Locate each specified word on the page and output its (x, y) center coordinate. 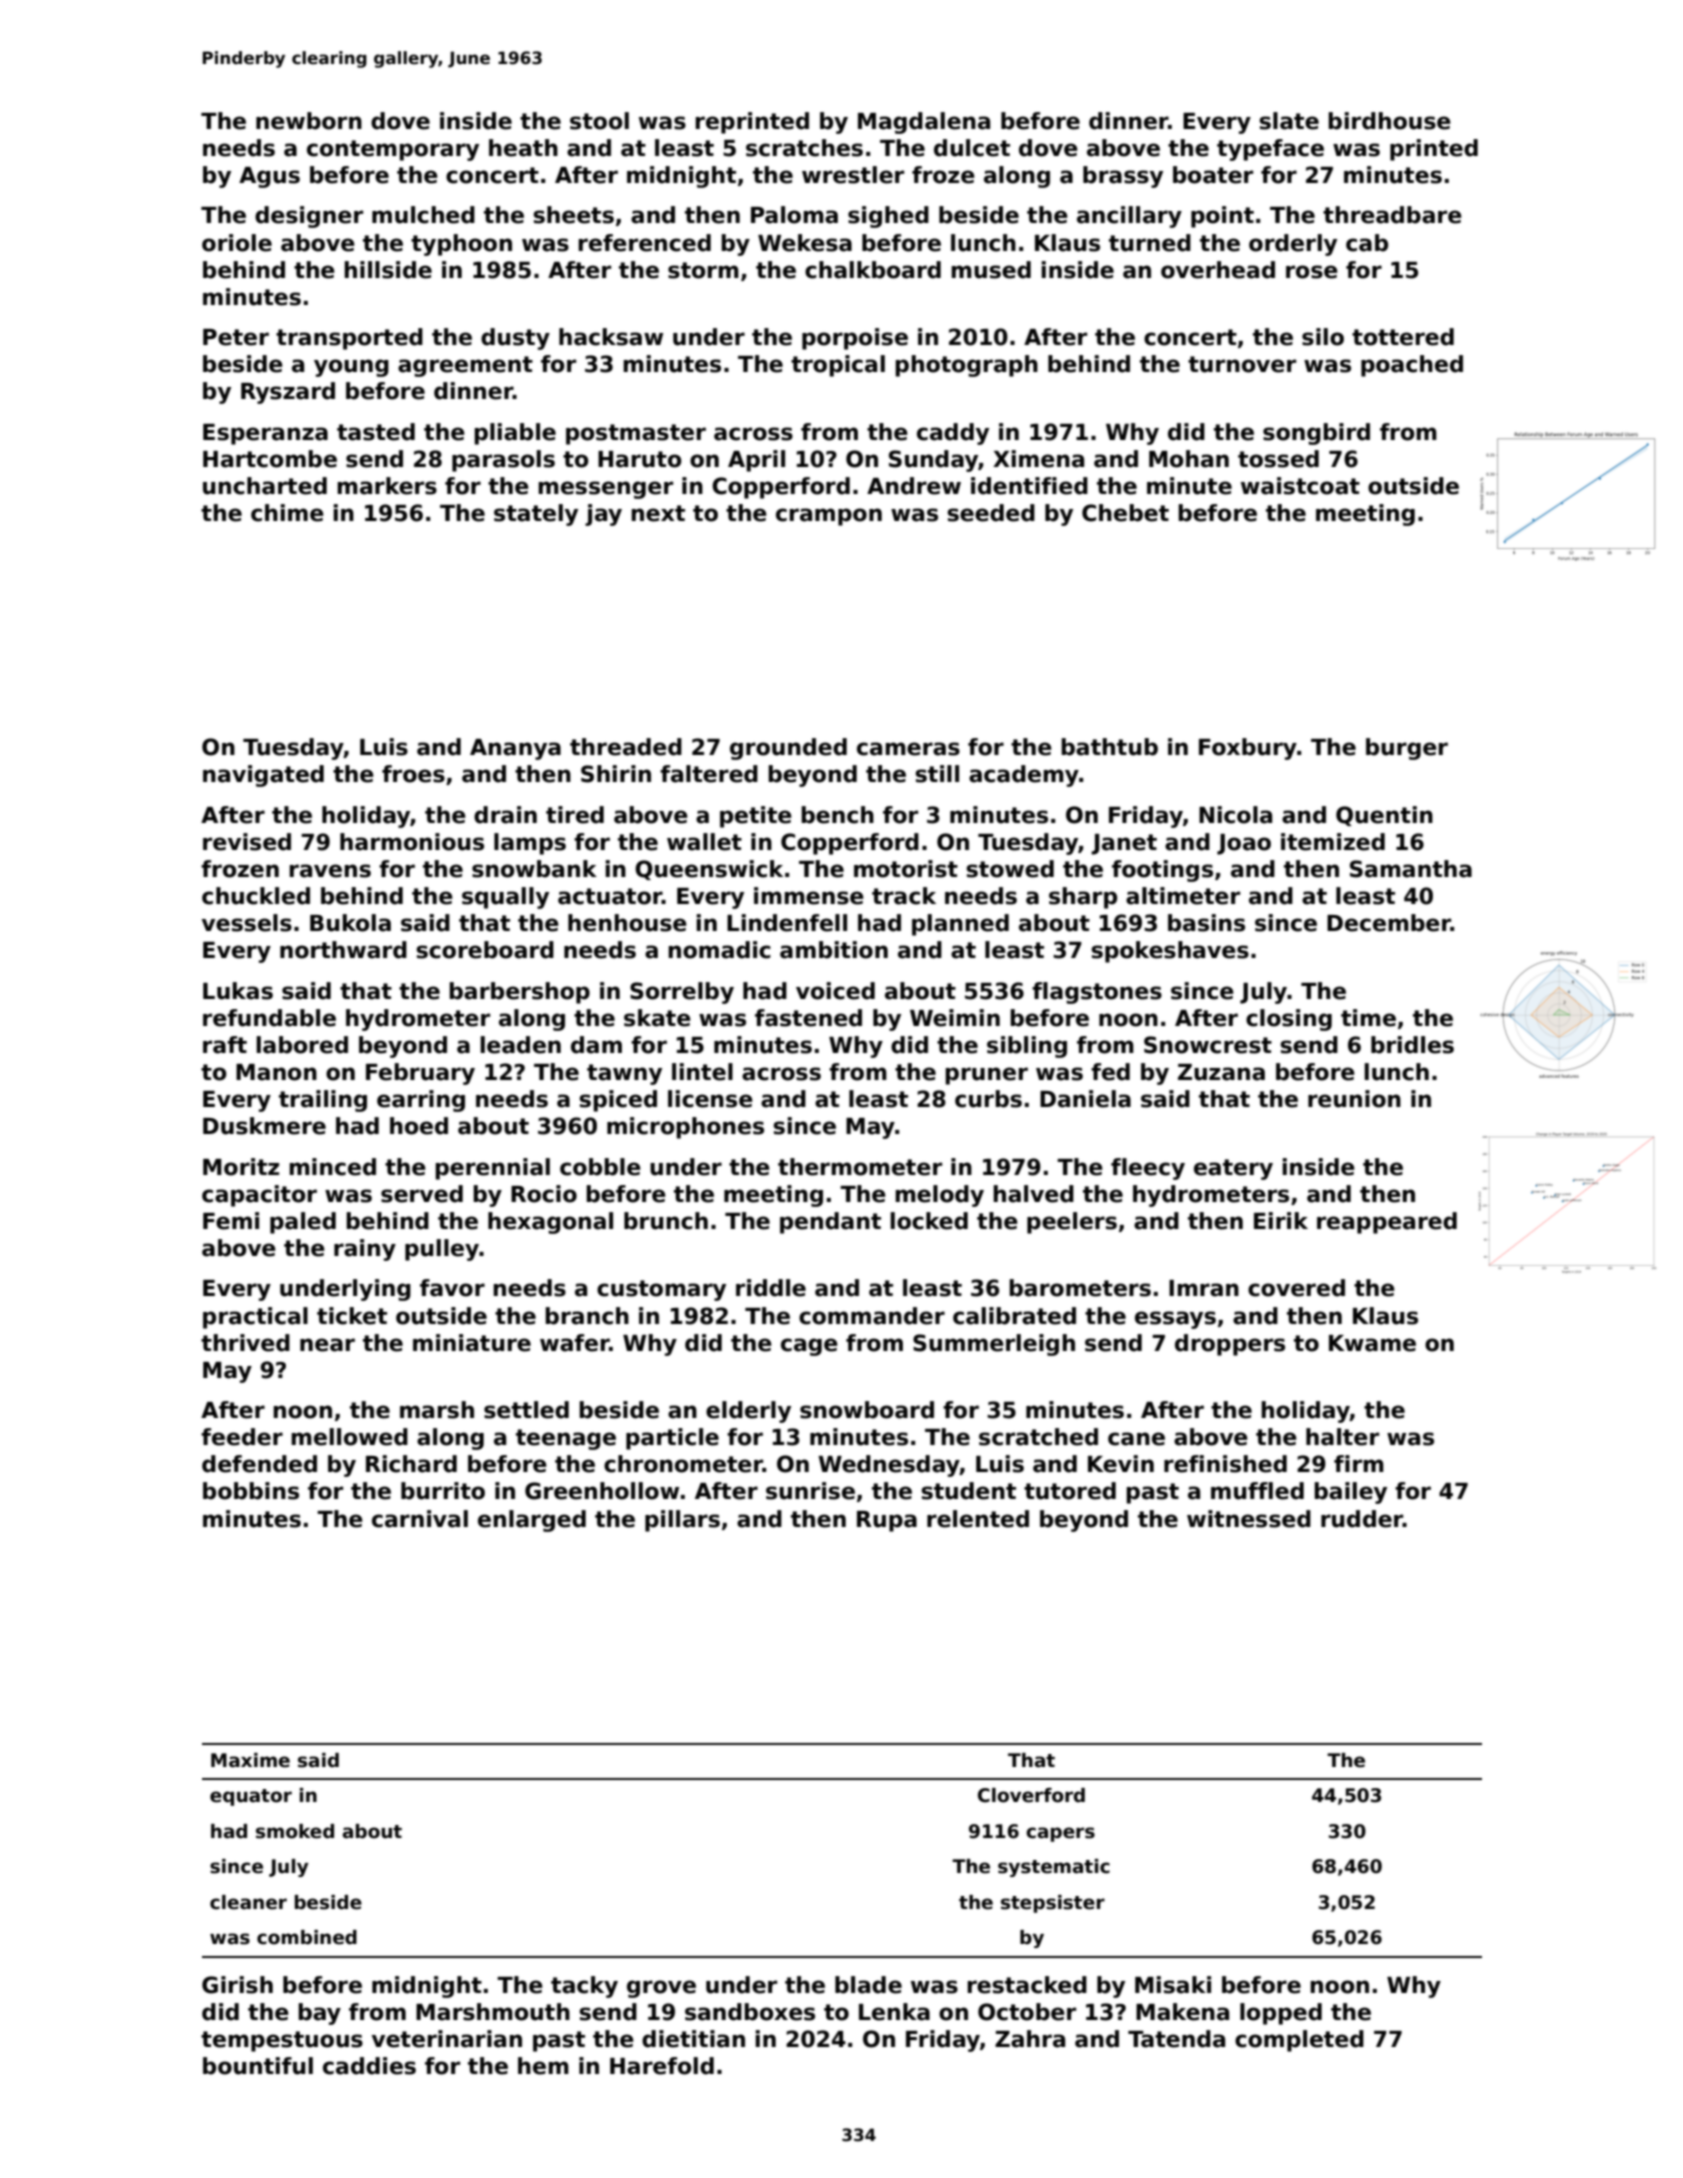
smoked (295, 1831)
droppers (1230, 1345)
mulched (423, 215)
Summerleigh (994, 1345)
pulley (442, 1250)
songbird (1316, 434)
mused (991, 270)
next (658, 513)
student (968, 1491)
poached (1412, 366)
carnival (420, 1519)
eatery (1233, 1169)
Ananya (515, 749)
